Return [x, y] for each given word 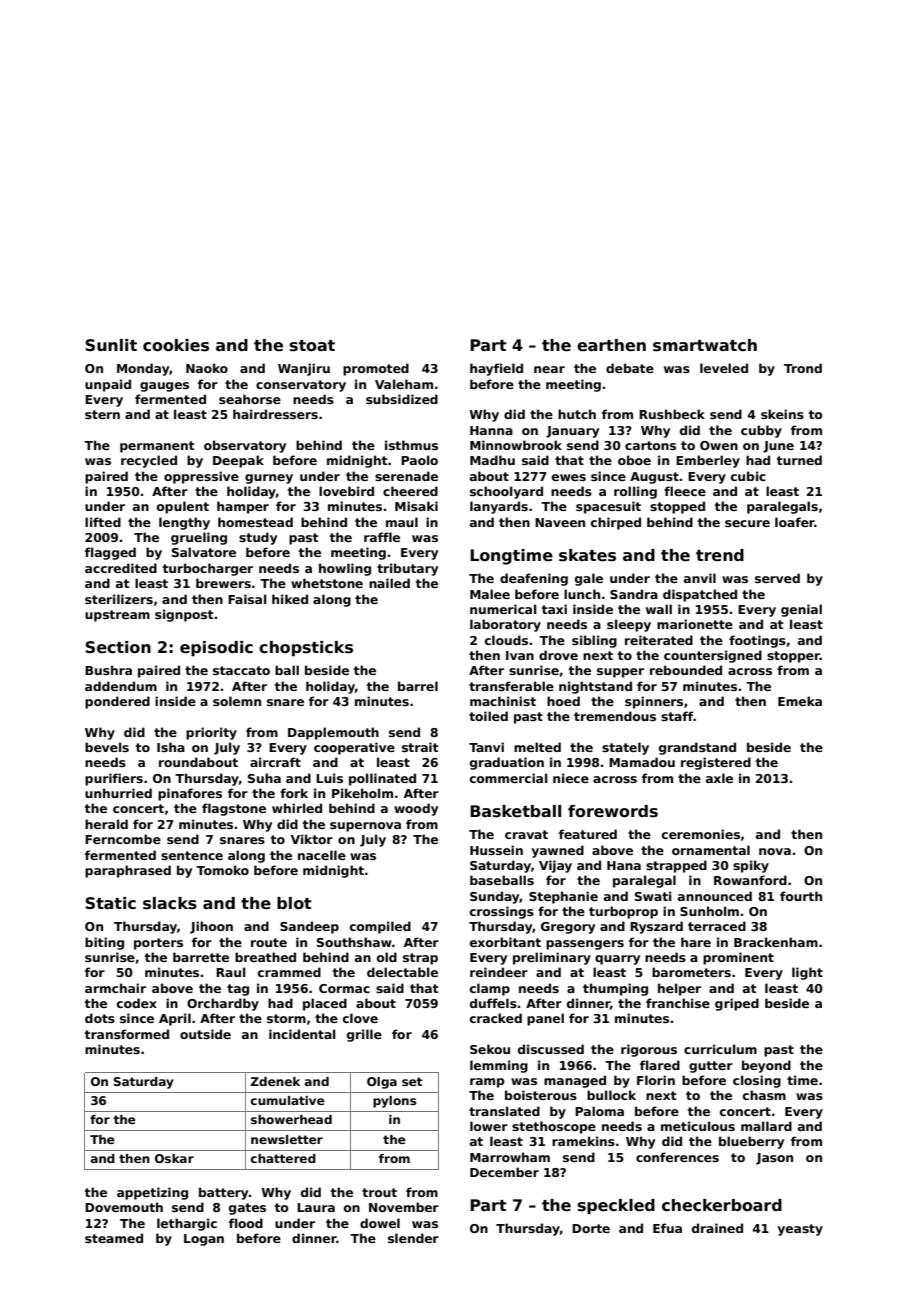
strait [420, 747]
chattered [283, 1158]
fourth [801, 896]
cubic [748, 476]
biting [104, 943]
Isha [171, 747]
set [412, 1081]
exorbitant [505, 942]
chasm [764, 1095]
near [549, 369]
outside [205, 1034]
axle [719, 778]
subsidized [402, 399]
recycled [149, 461]
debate [630, 368]
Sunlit [111, 345]
